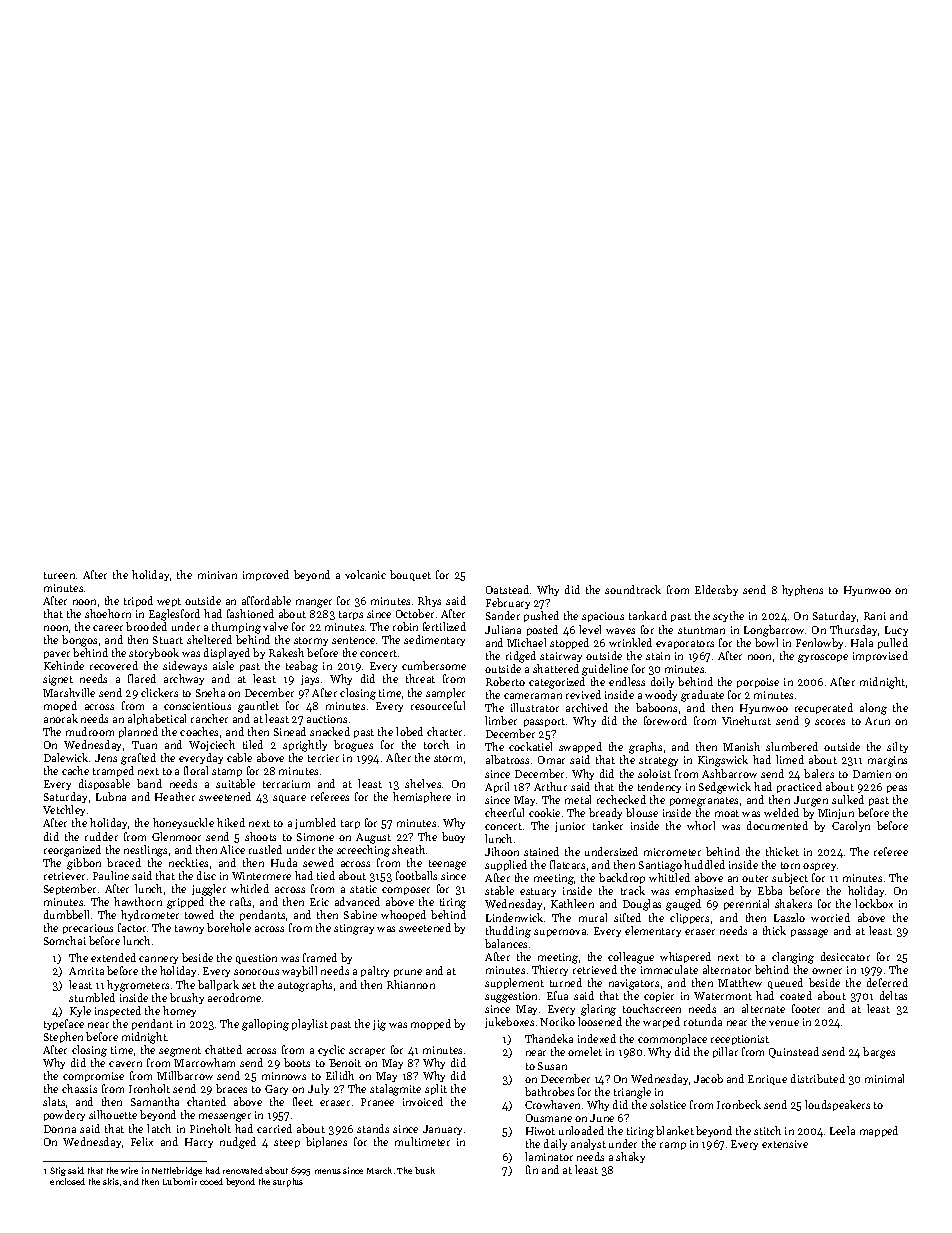  Describe the element at coordinates (497, 787) in the screenshot. I see `April` at that location.
